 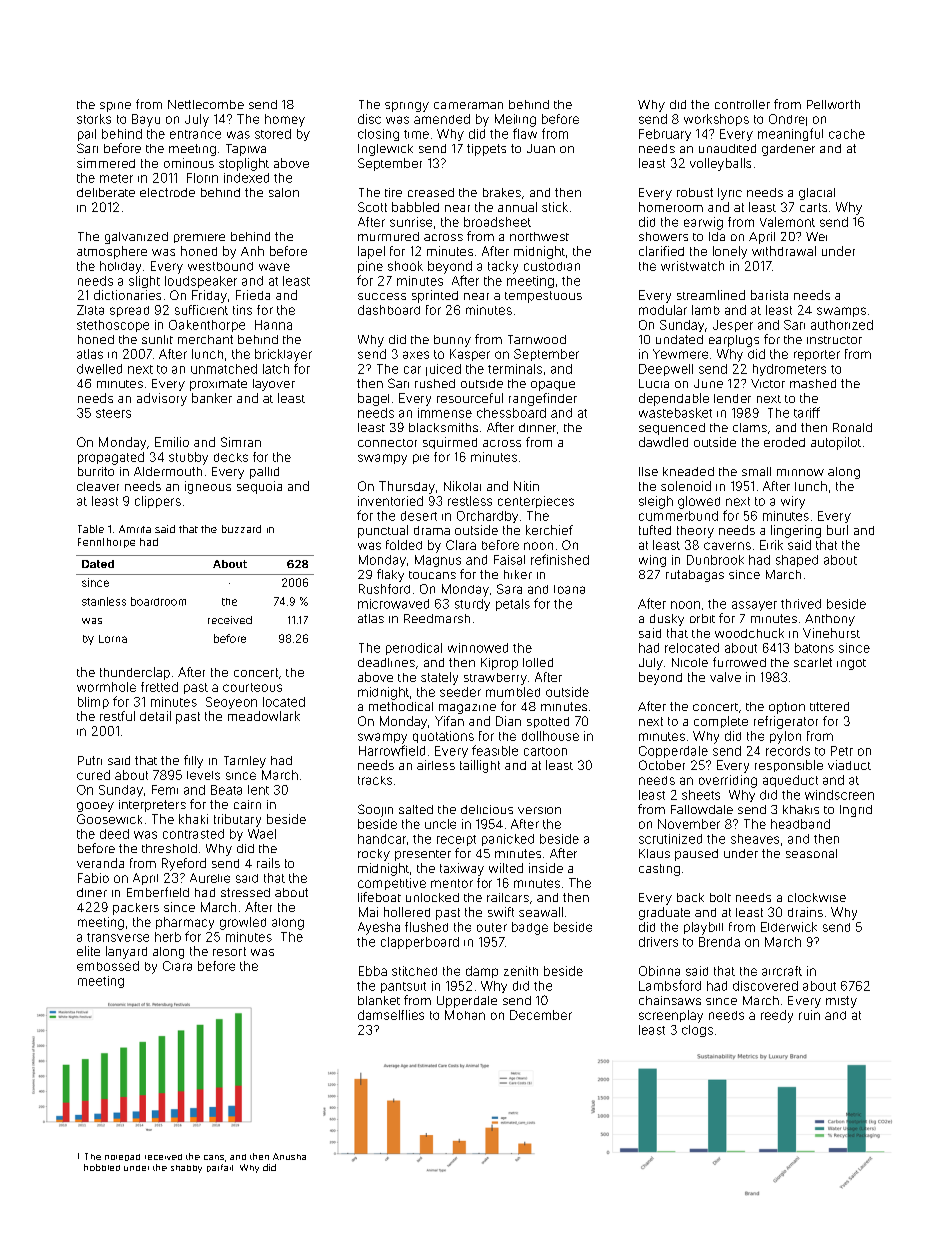 I want to click on clogs, so click(x=697, y=1031).
